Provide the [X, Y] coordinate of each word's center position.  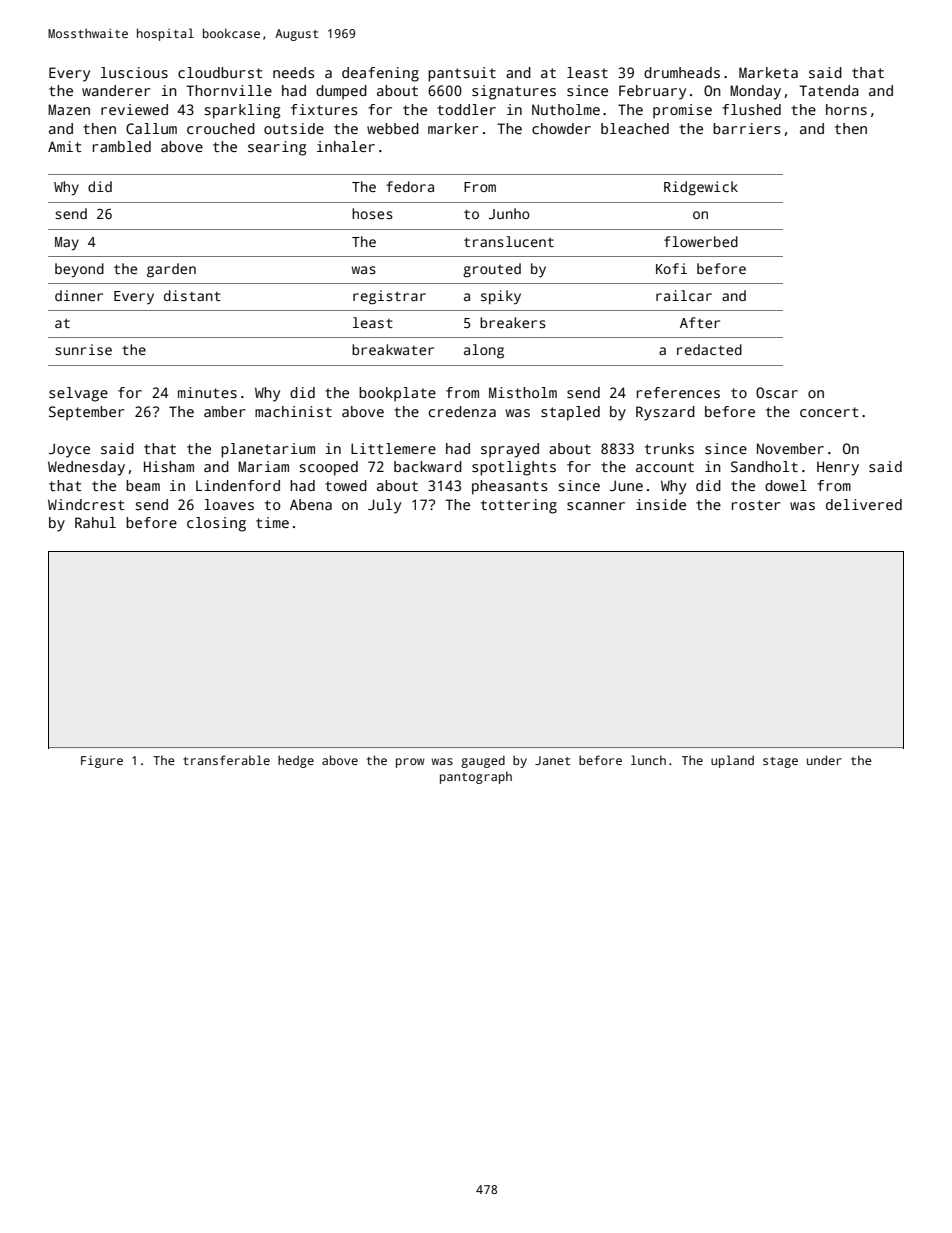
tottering [519, 506]
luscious [134, 72]
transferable [226, 760]
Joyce [69, 450]
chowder [561, 128]
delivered [864, 504]
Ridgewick [701, 188]
